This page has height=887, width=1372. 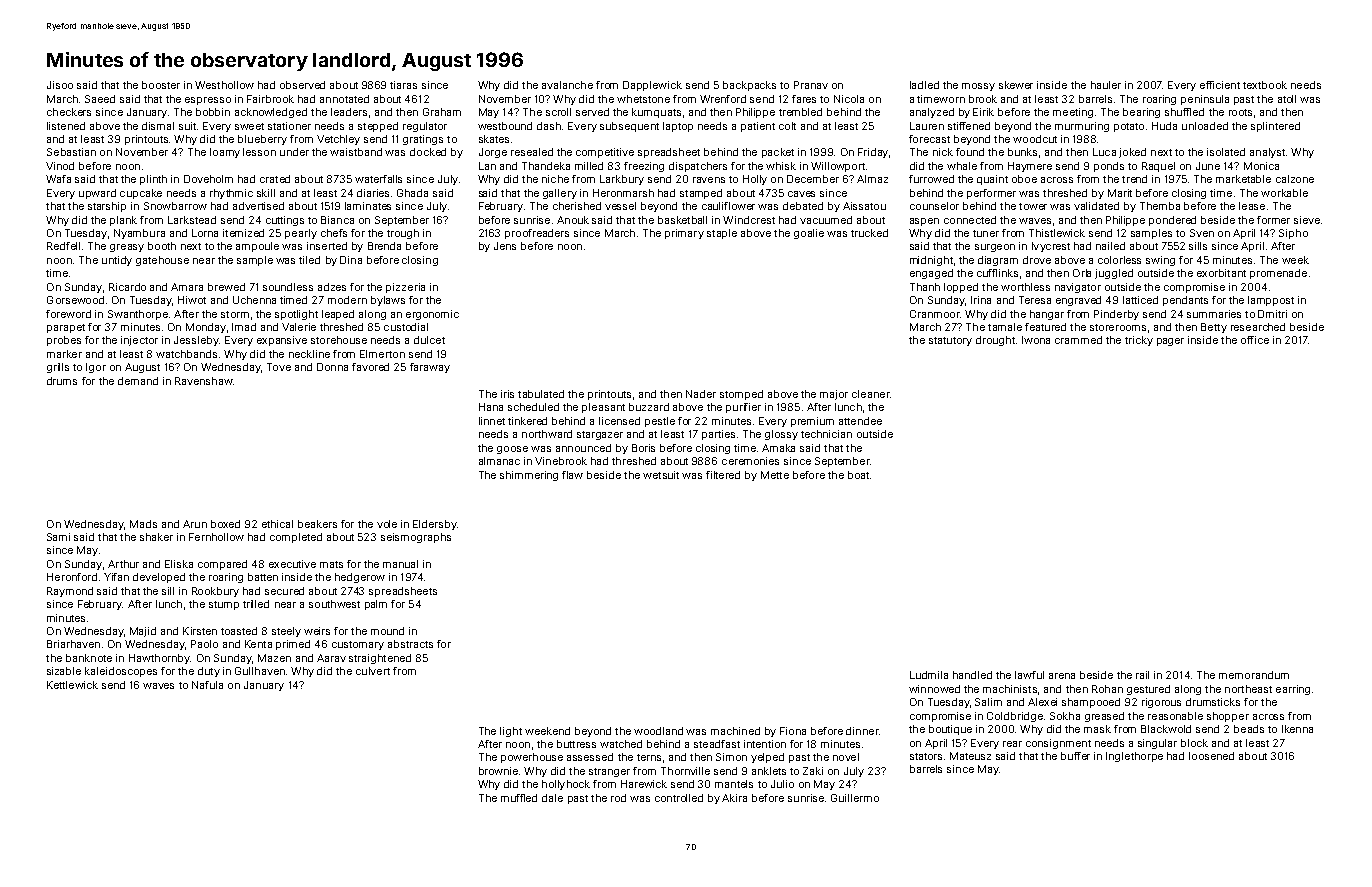 I want to click on Dmitri, so click(x=1272, y=314).
